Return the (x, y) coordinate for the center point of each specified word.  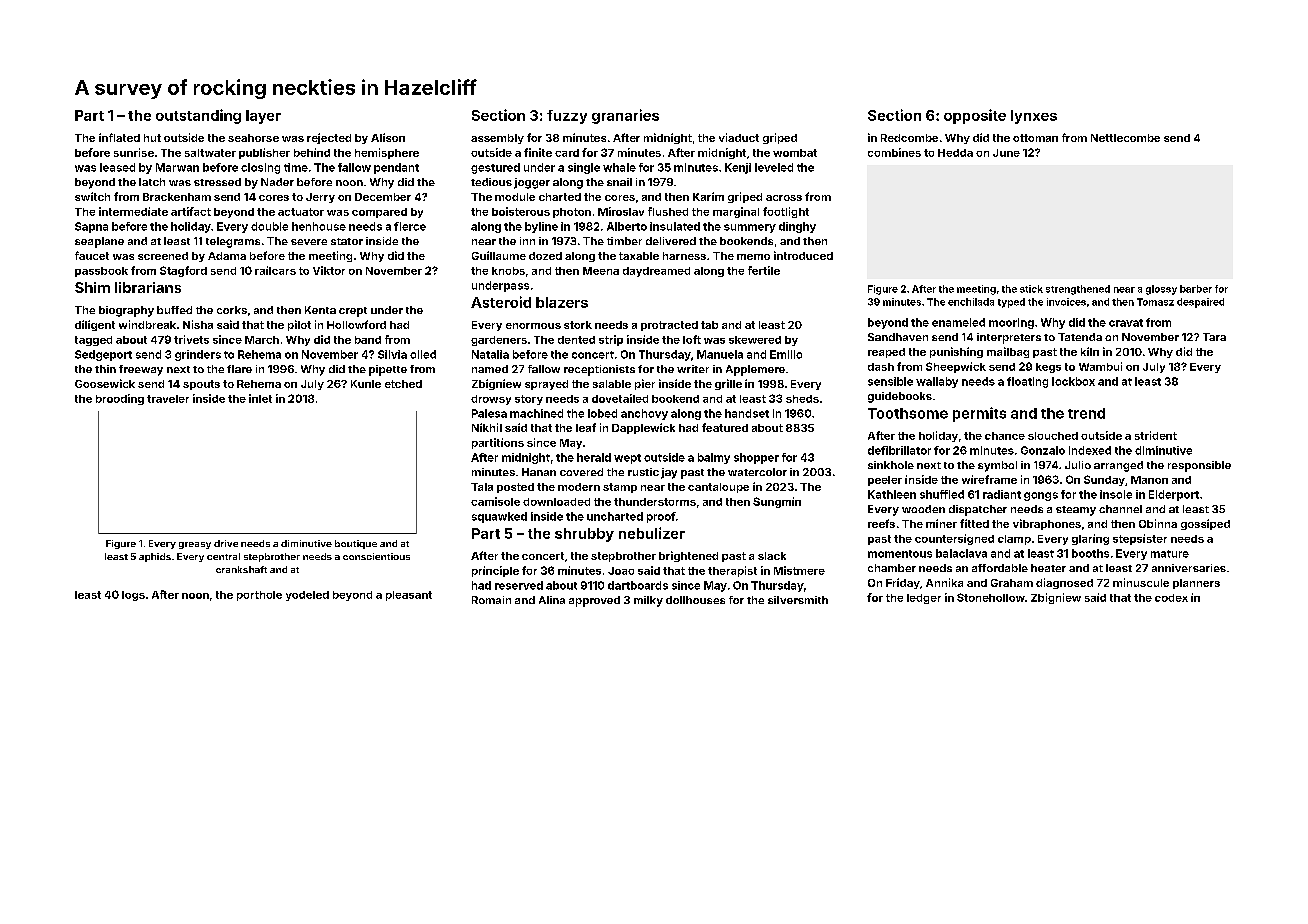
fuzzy (567, 117)
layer (263, 117)
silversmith (798, 600)
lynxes (1034, 117)
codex (1171, 598)
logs (133, 596)
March (262, 340)
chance (1005, 436)
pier (645, 384)
